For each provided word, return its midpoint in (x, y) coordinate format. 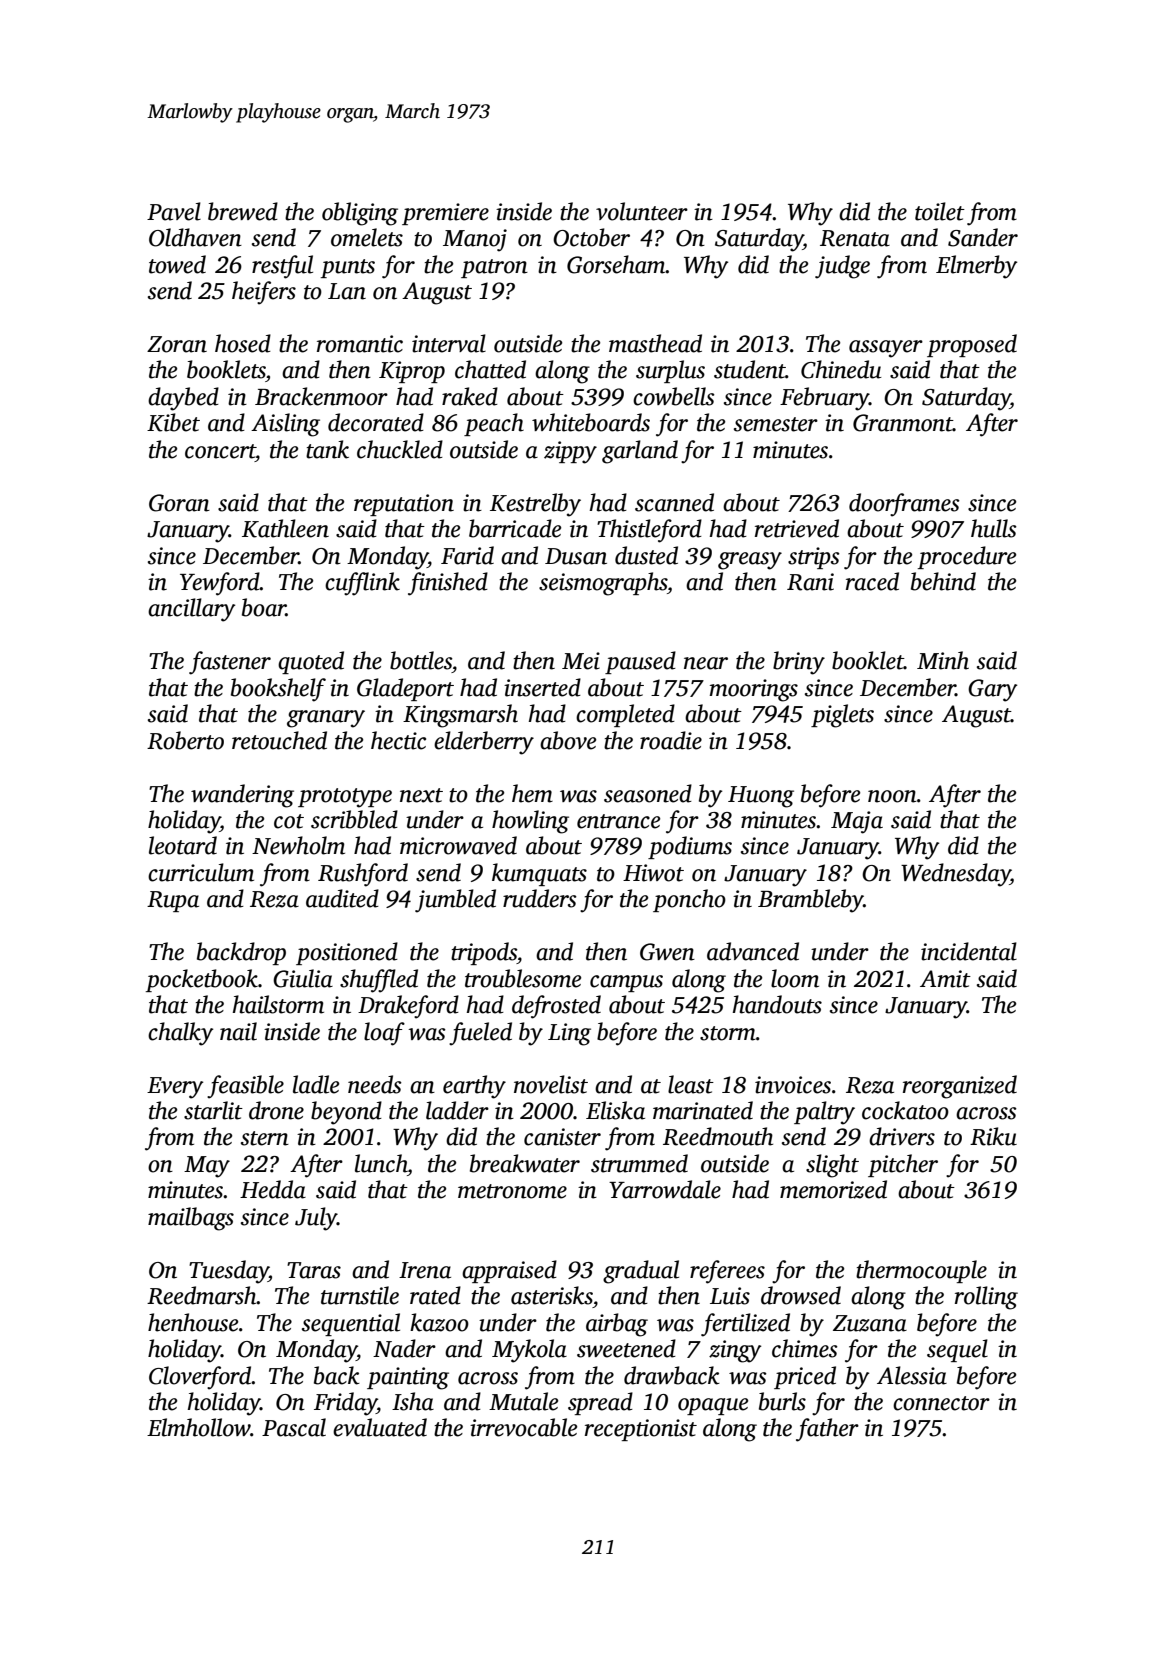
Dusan (576, 556)
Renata (855, 238)
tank (327, 449)
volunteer (642, 211)
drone (276, 1110)
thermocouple (921, 1271)
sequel (957, 1350)
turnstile (360, 1295)
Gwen (667, 952)
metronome (512, 1191)
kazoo (439, 1322)
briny (799, 663)
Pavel (174, 211)
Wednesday (956, 875)
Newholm (298, 845)
